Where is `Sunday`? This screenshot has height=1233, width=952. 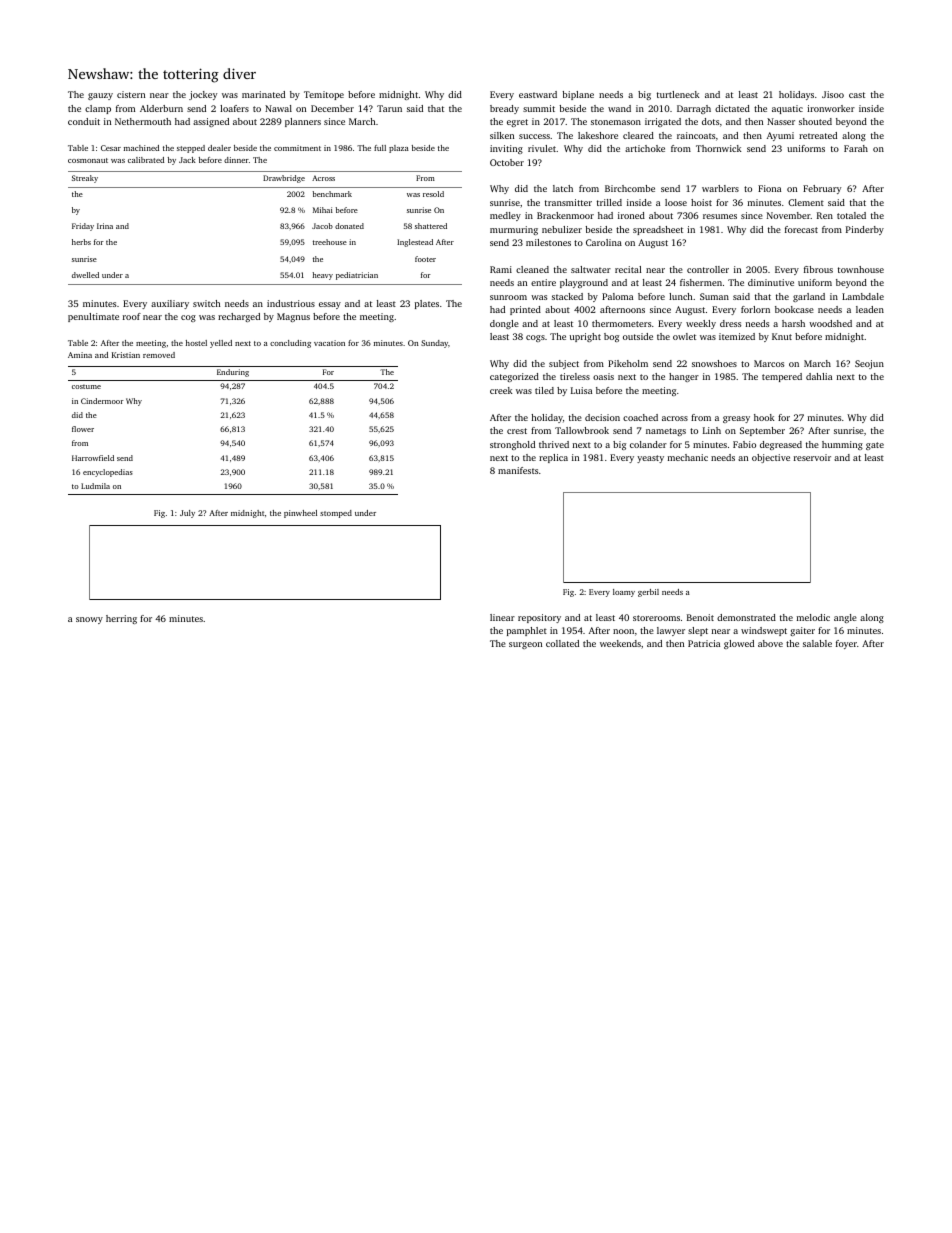
Sunday is located at coordinates (434, 344).
